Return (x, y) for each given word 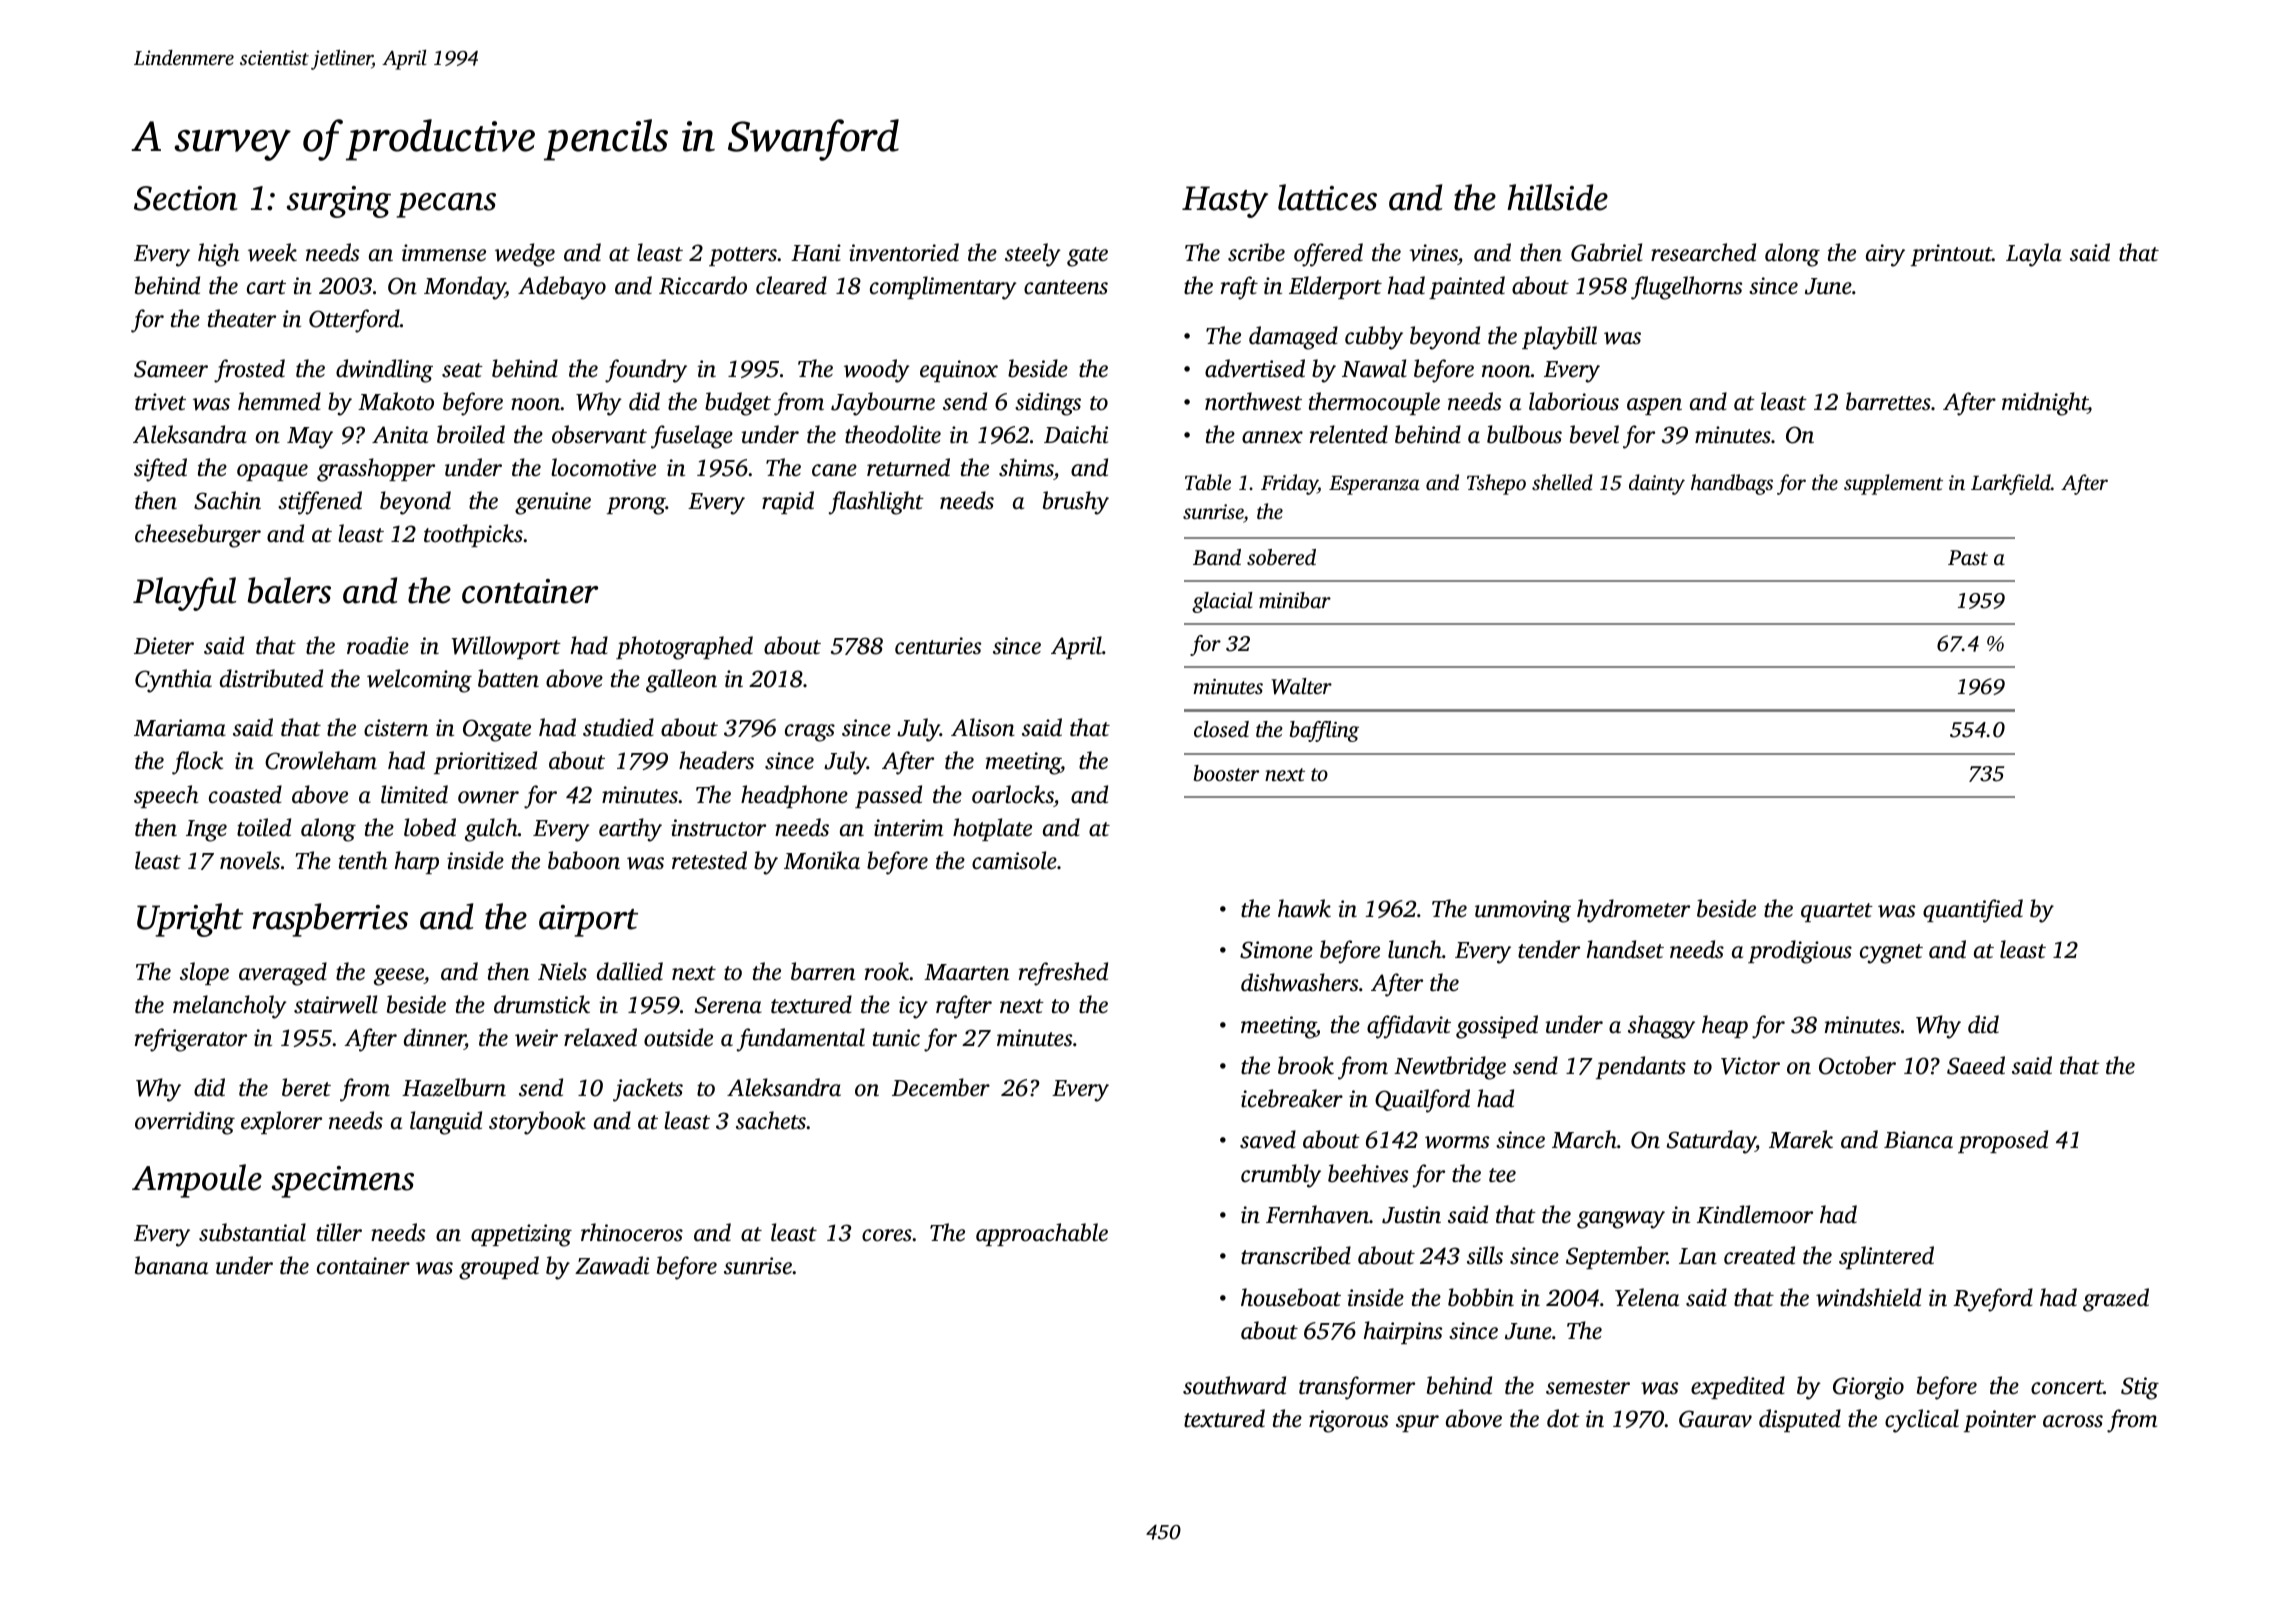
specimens (343, 1182)
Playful (184, 594)
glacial (1222, 602)
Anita (400, 435)
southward (1234, 1385)
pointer (2000, 1421)
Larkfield (2011, 484)
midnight (2045, 404)
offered (1328, 255)
